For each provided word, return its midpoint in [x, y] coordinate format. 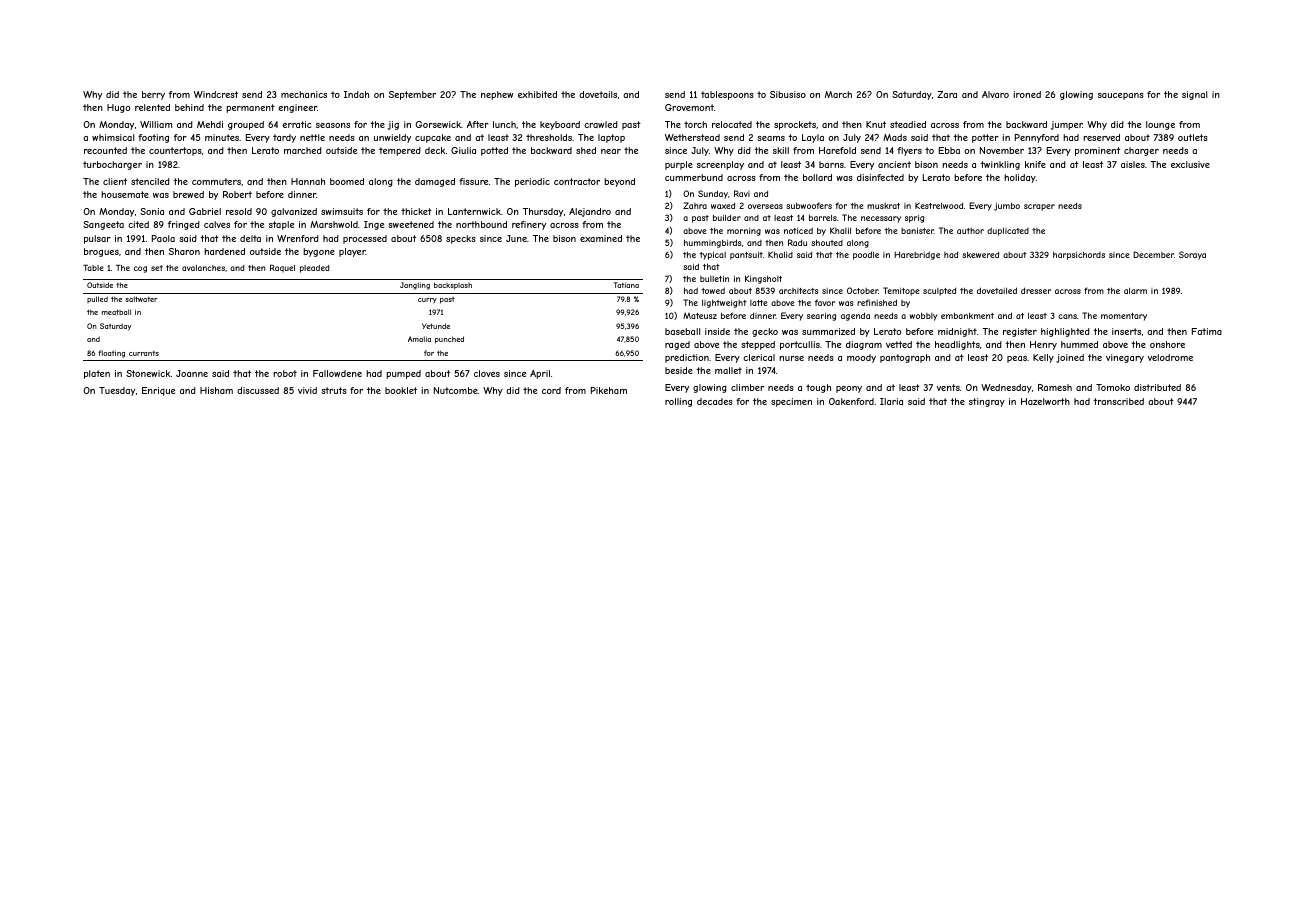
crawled [601, 124]
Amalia [419, 339]
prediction [687, 358]
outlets [1193, 137]
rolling [678, 402]
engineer [297, 108]
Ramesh [1055, 387]
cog [140, 269]
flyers [909, 151]
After [478, 124]
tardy [284, 138]
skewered [980, 254]
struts [334, 390]
